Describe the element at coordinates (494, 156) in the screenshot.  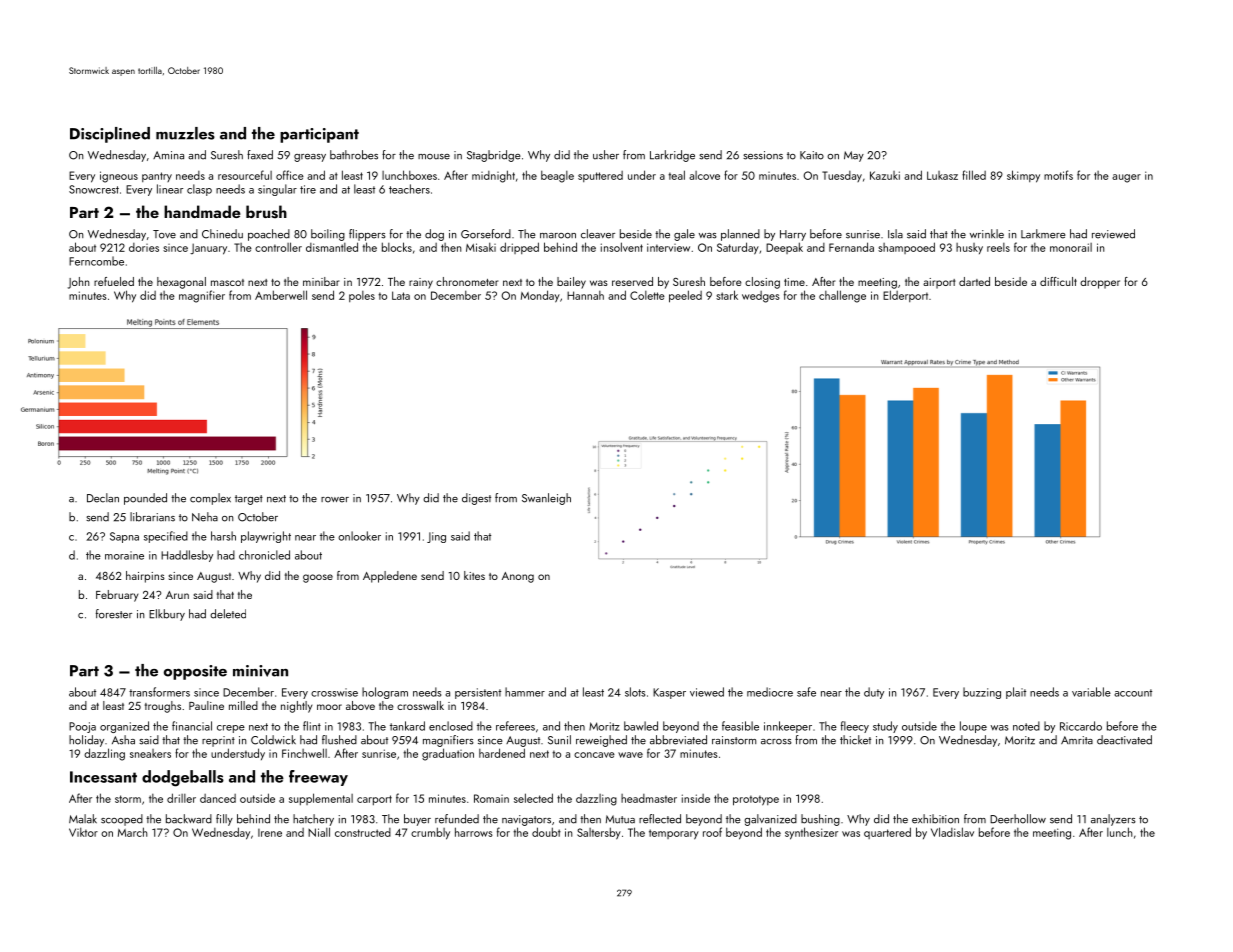
I see `Stagbridge` at that location.
